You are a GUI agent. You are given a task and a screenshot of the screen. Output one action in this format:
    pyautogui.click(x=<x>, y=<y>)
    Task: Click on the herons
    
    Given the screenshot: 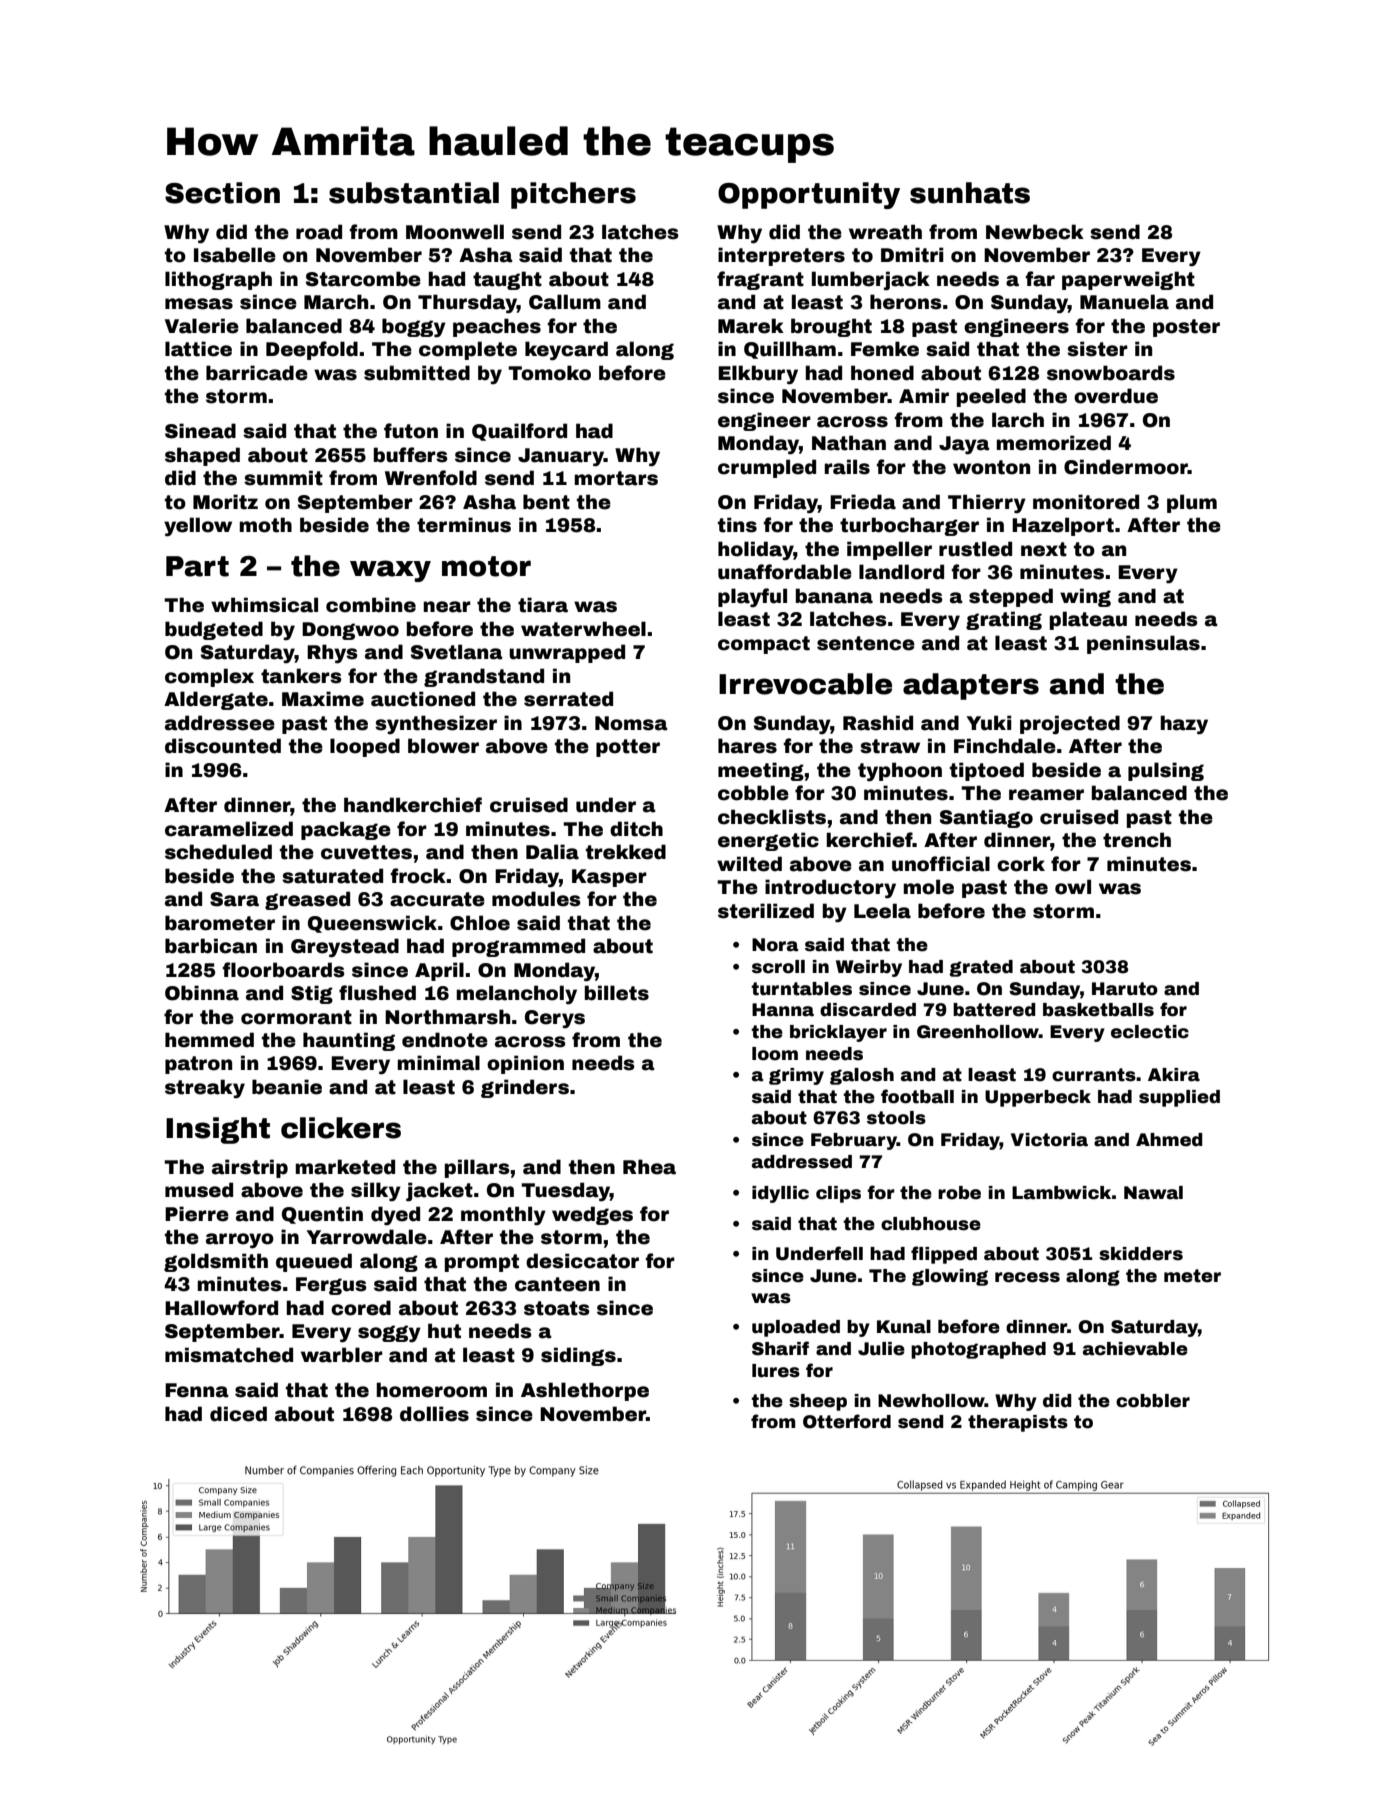 What is the action you would take?
    pyautogui.click(x=906, y=302)
